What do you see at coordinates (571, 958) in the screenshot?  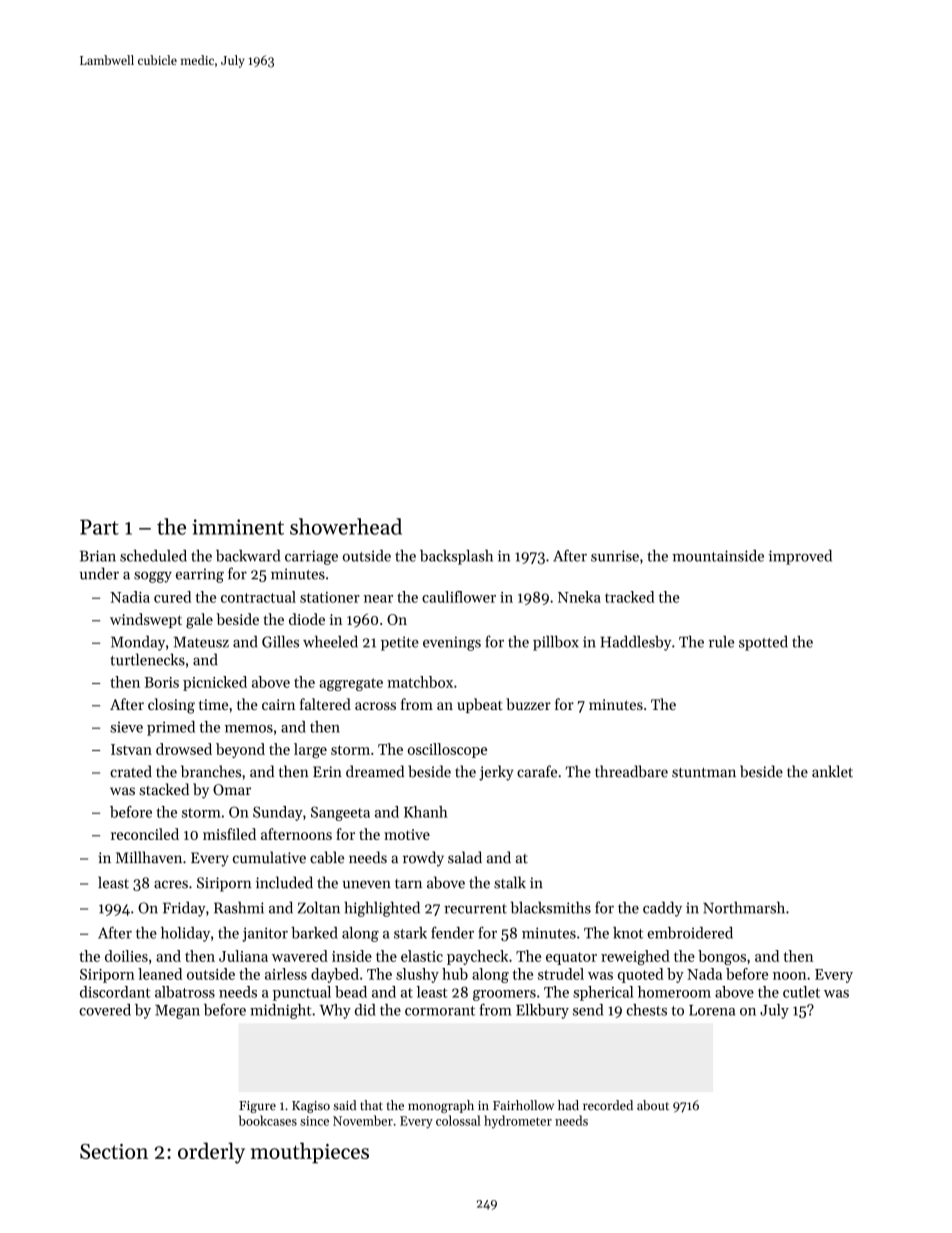 I see `equator` at bounding box center [571, 958].
